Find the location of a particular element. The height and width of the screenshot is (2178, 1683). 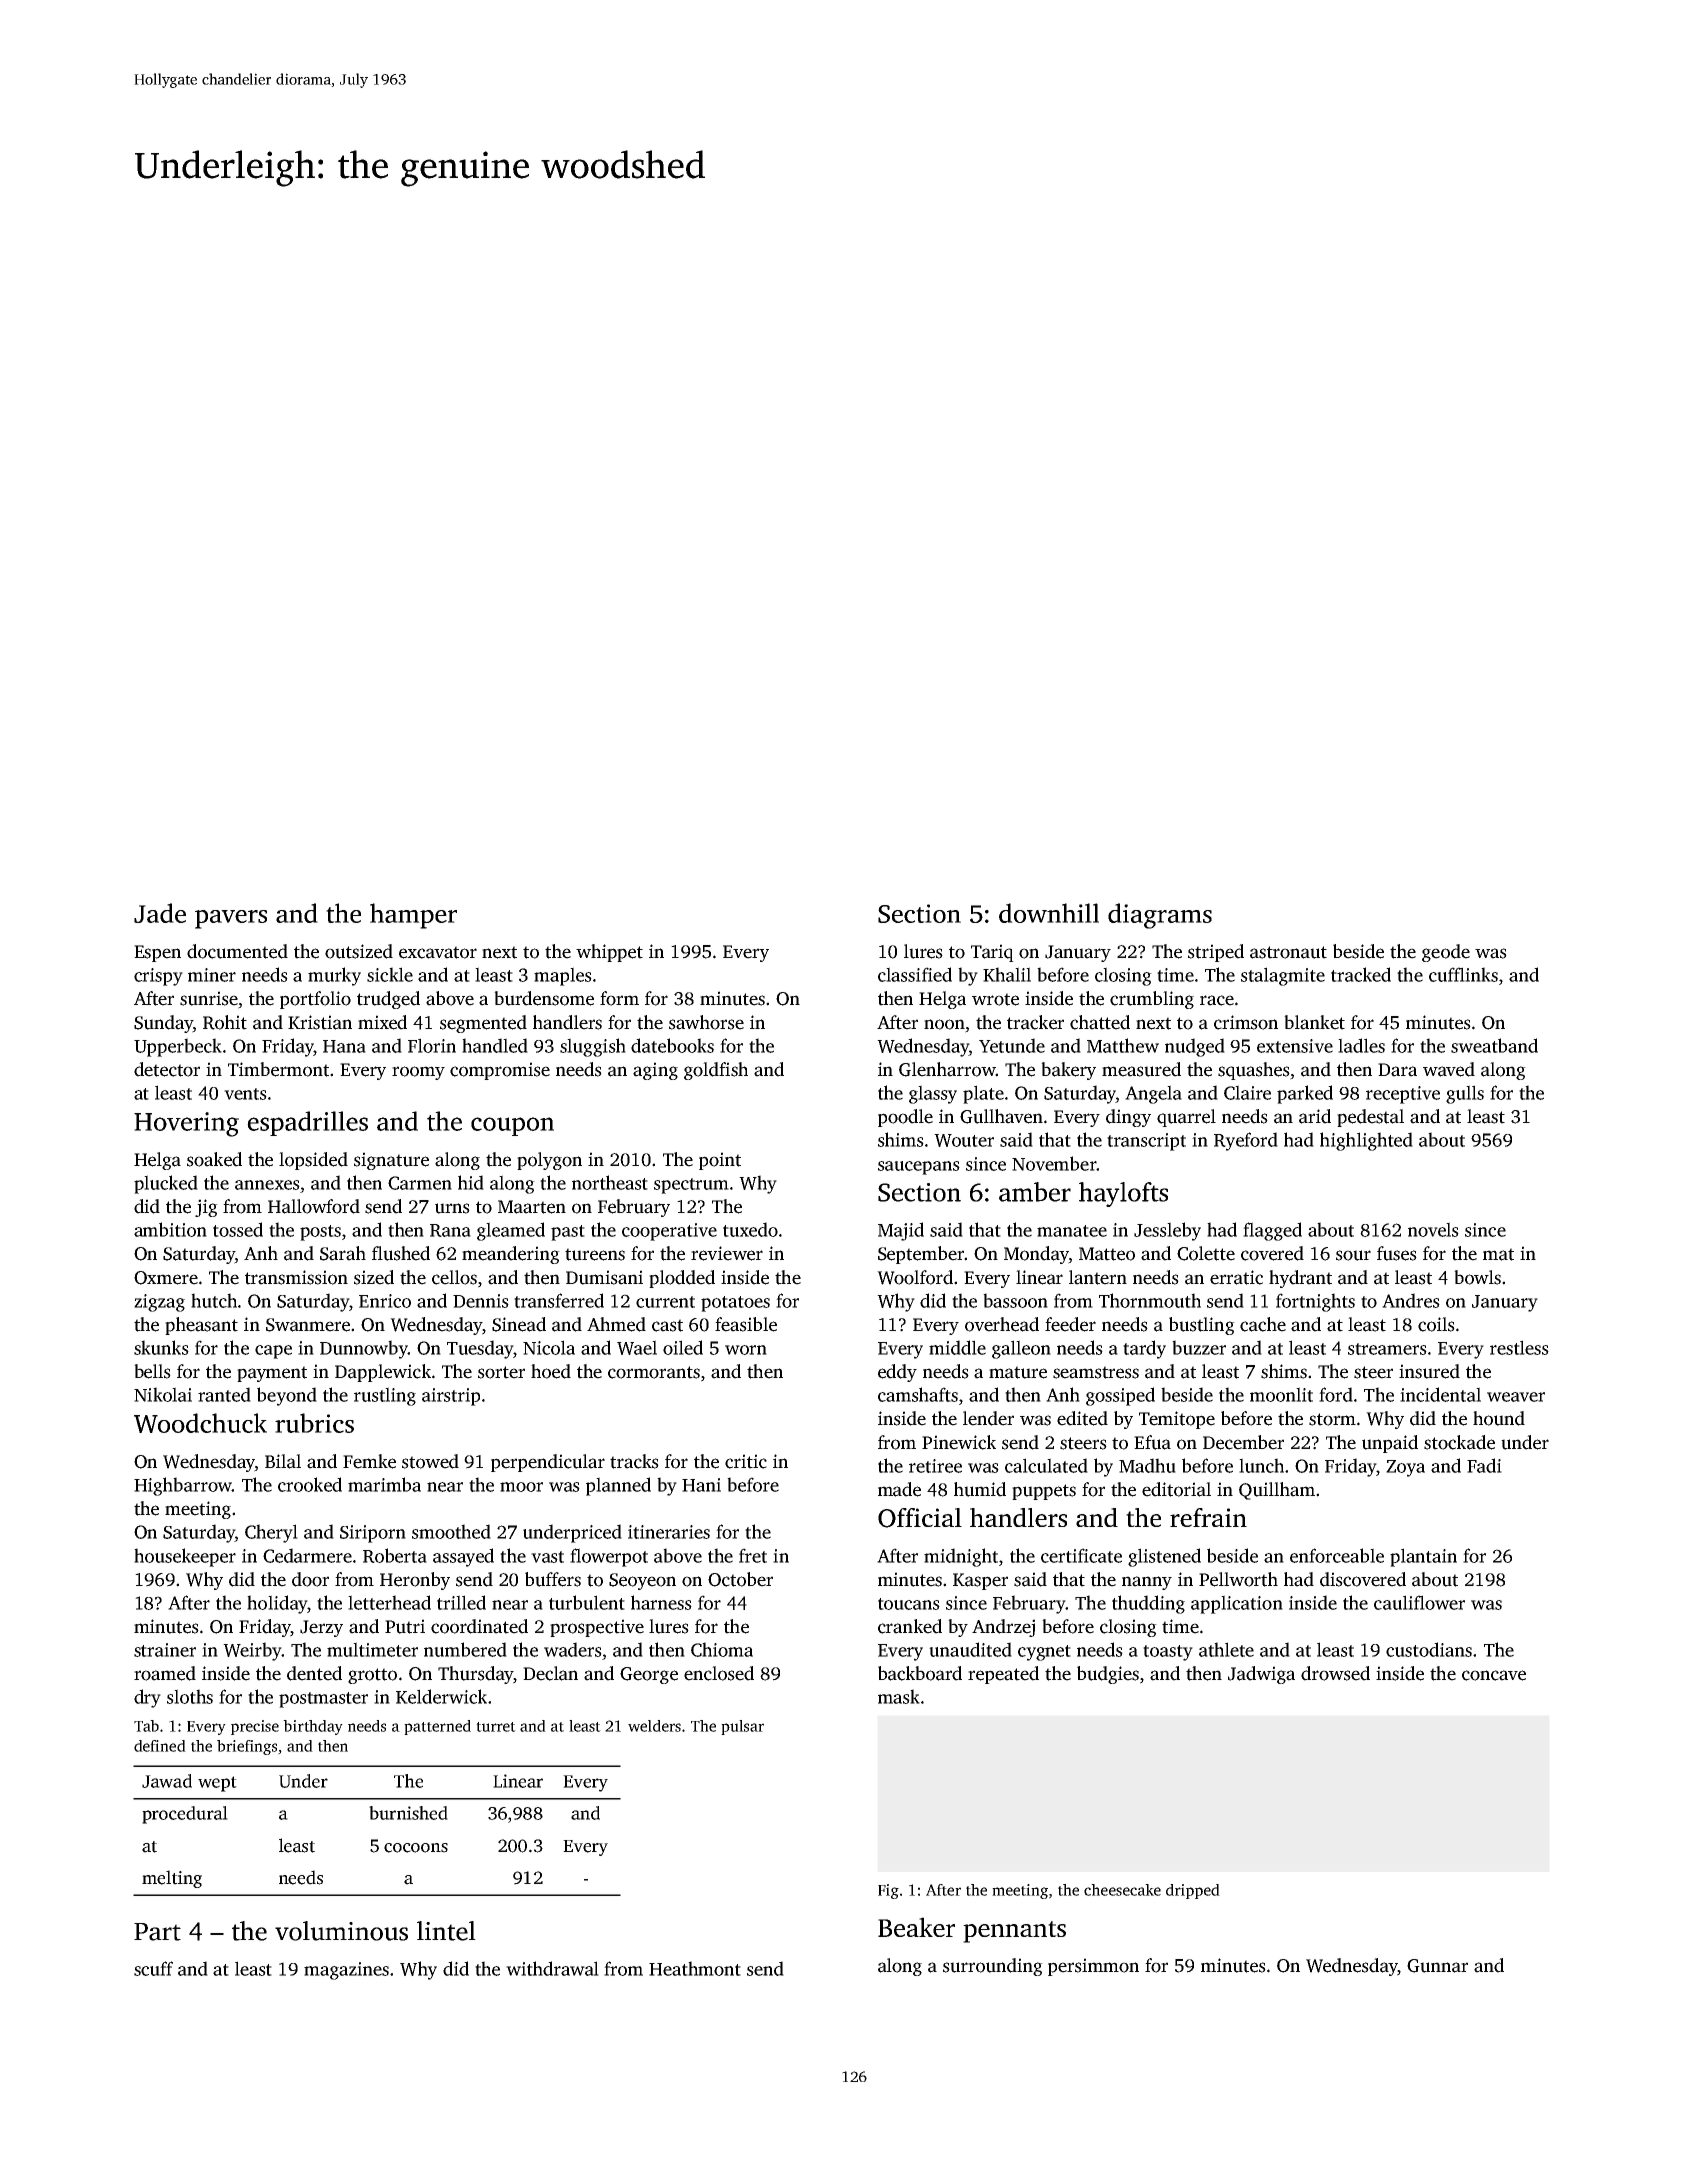

downhill is located at coordinates (1049, 913).
